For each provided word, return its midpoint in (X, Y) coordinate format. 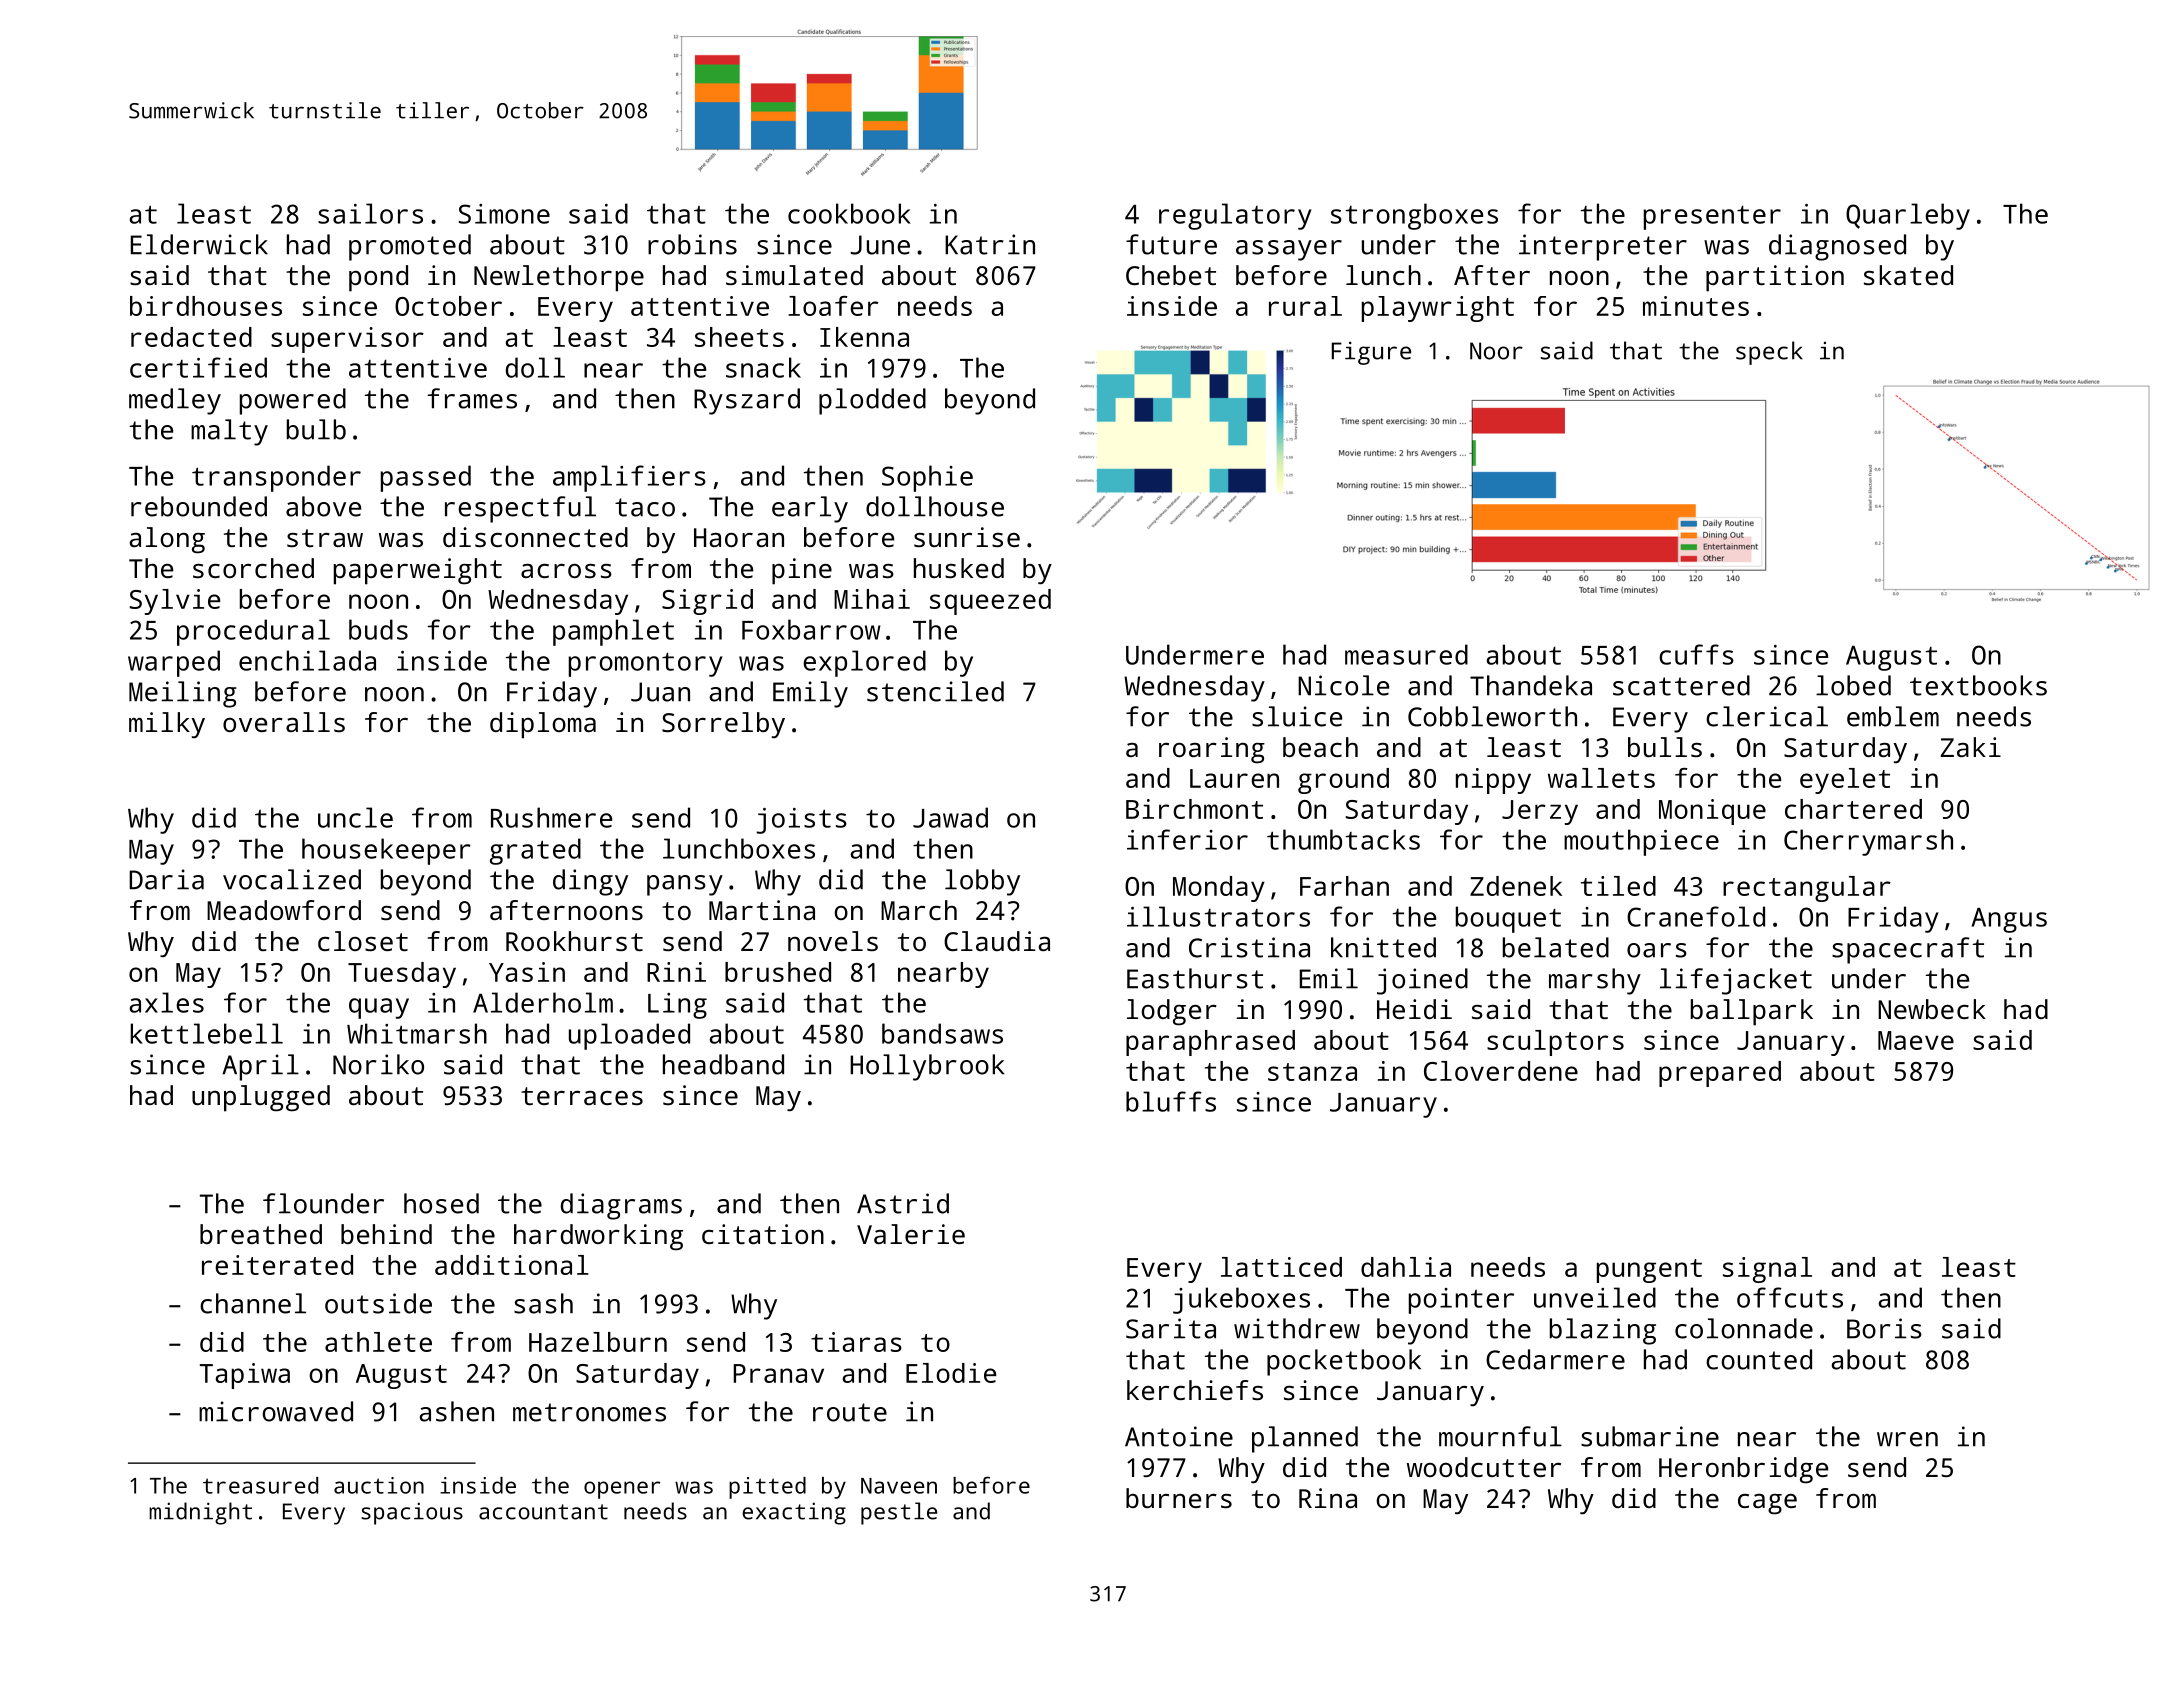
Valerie (911, 1234)
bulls (1665, 747)
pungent (1649, 1271)
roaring (1212, 750)
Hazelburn (598, 1342)
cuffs (1696, 654)
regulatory (1235, 216)
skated (1908, 275)
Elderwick (199, 244)
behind (386, 1234)
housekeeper (386, 851)
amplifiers (629, 478)
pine (802, 571)
